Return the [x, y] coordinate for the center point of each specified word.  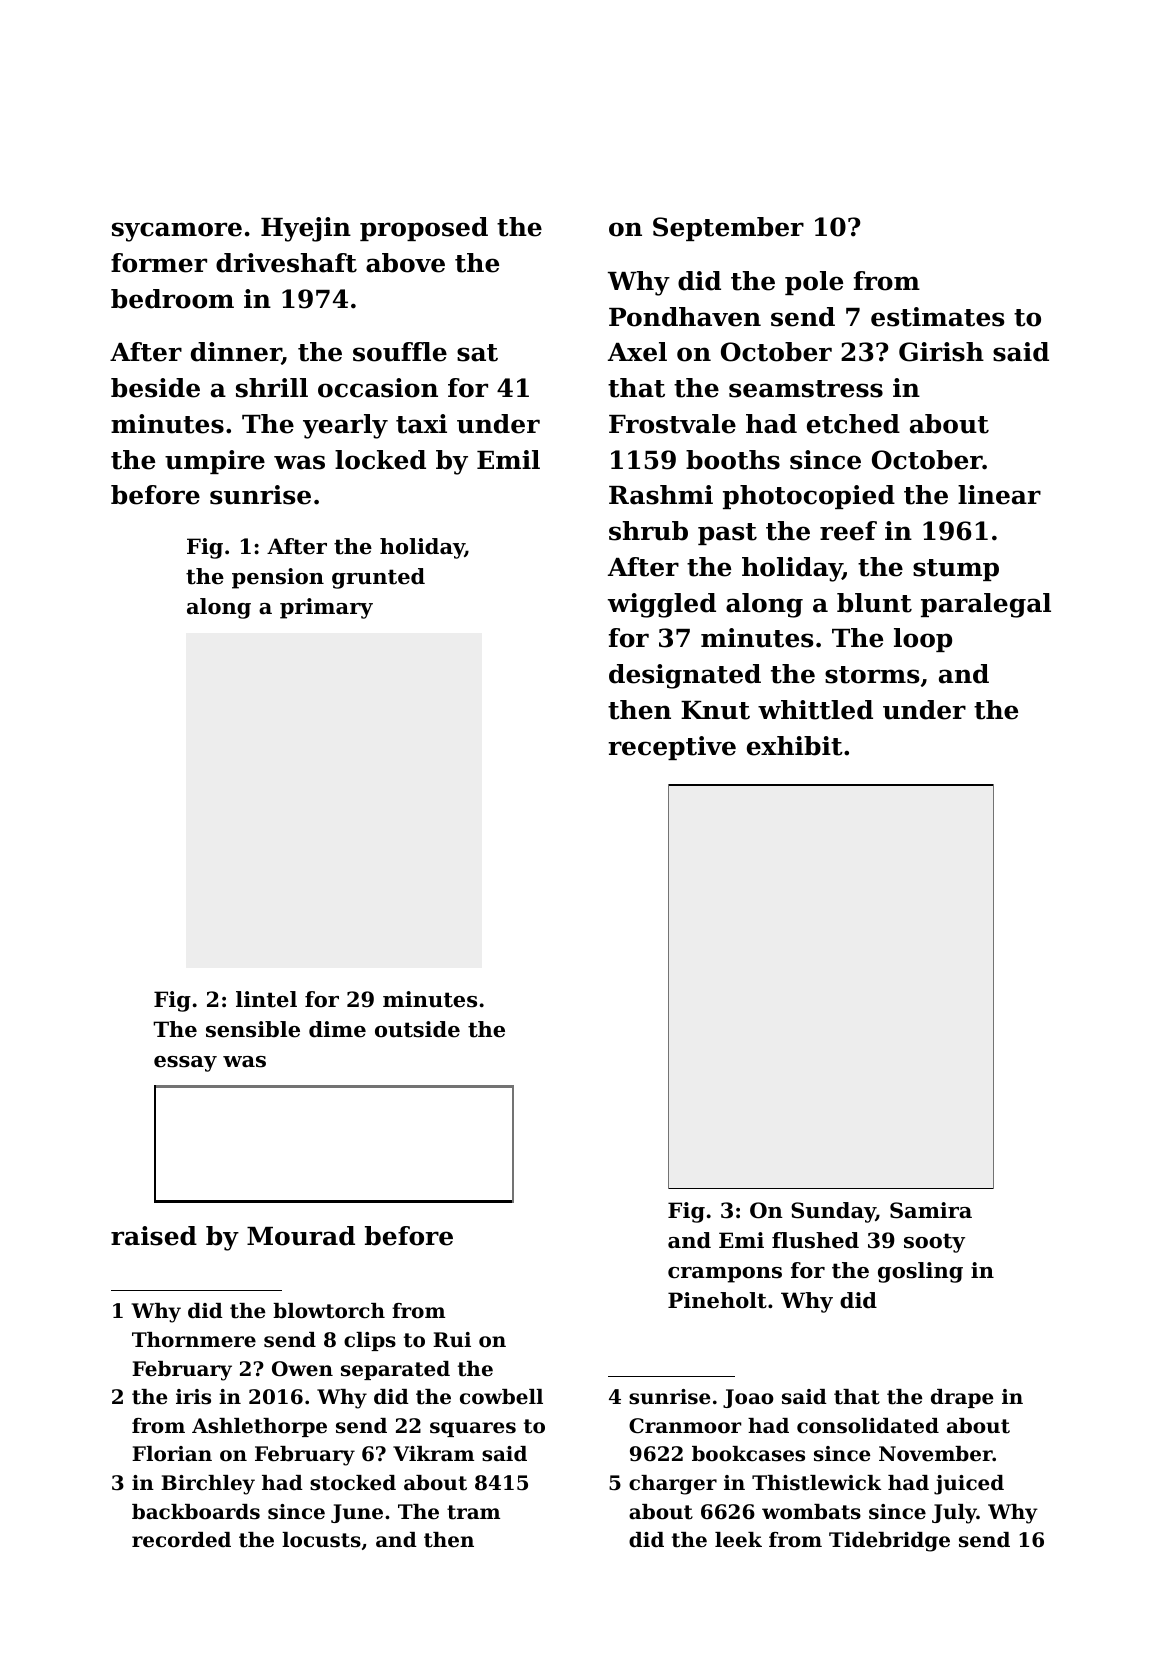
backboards [196, 1512]
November [936, 1454]
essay [185, 1064]
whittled [815, 710]
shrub [648, 531]
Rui [452, 1339]
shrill [272, 388]
